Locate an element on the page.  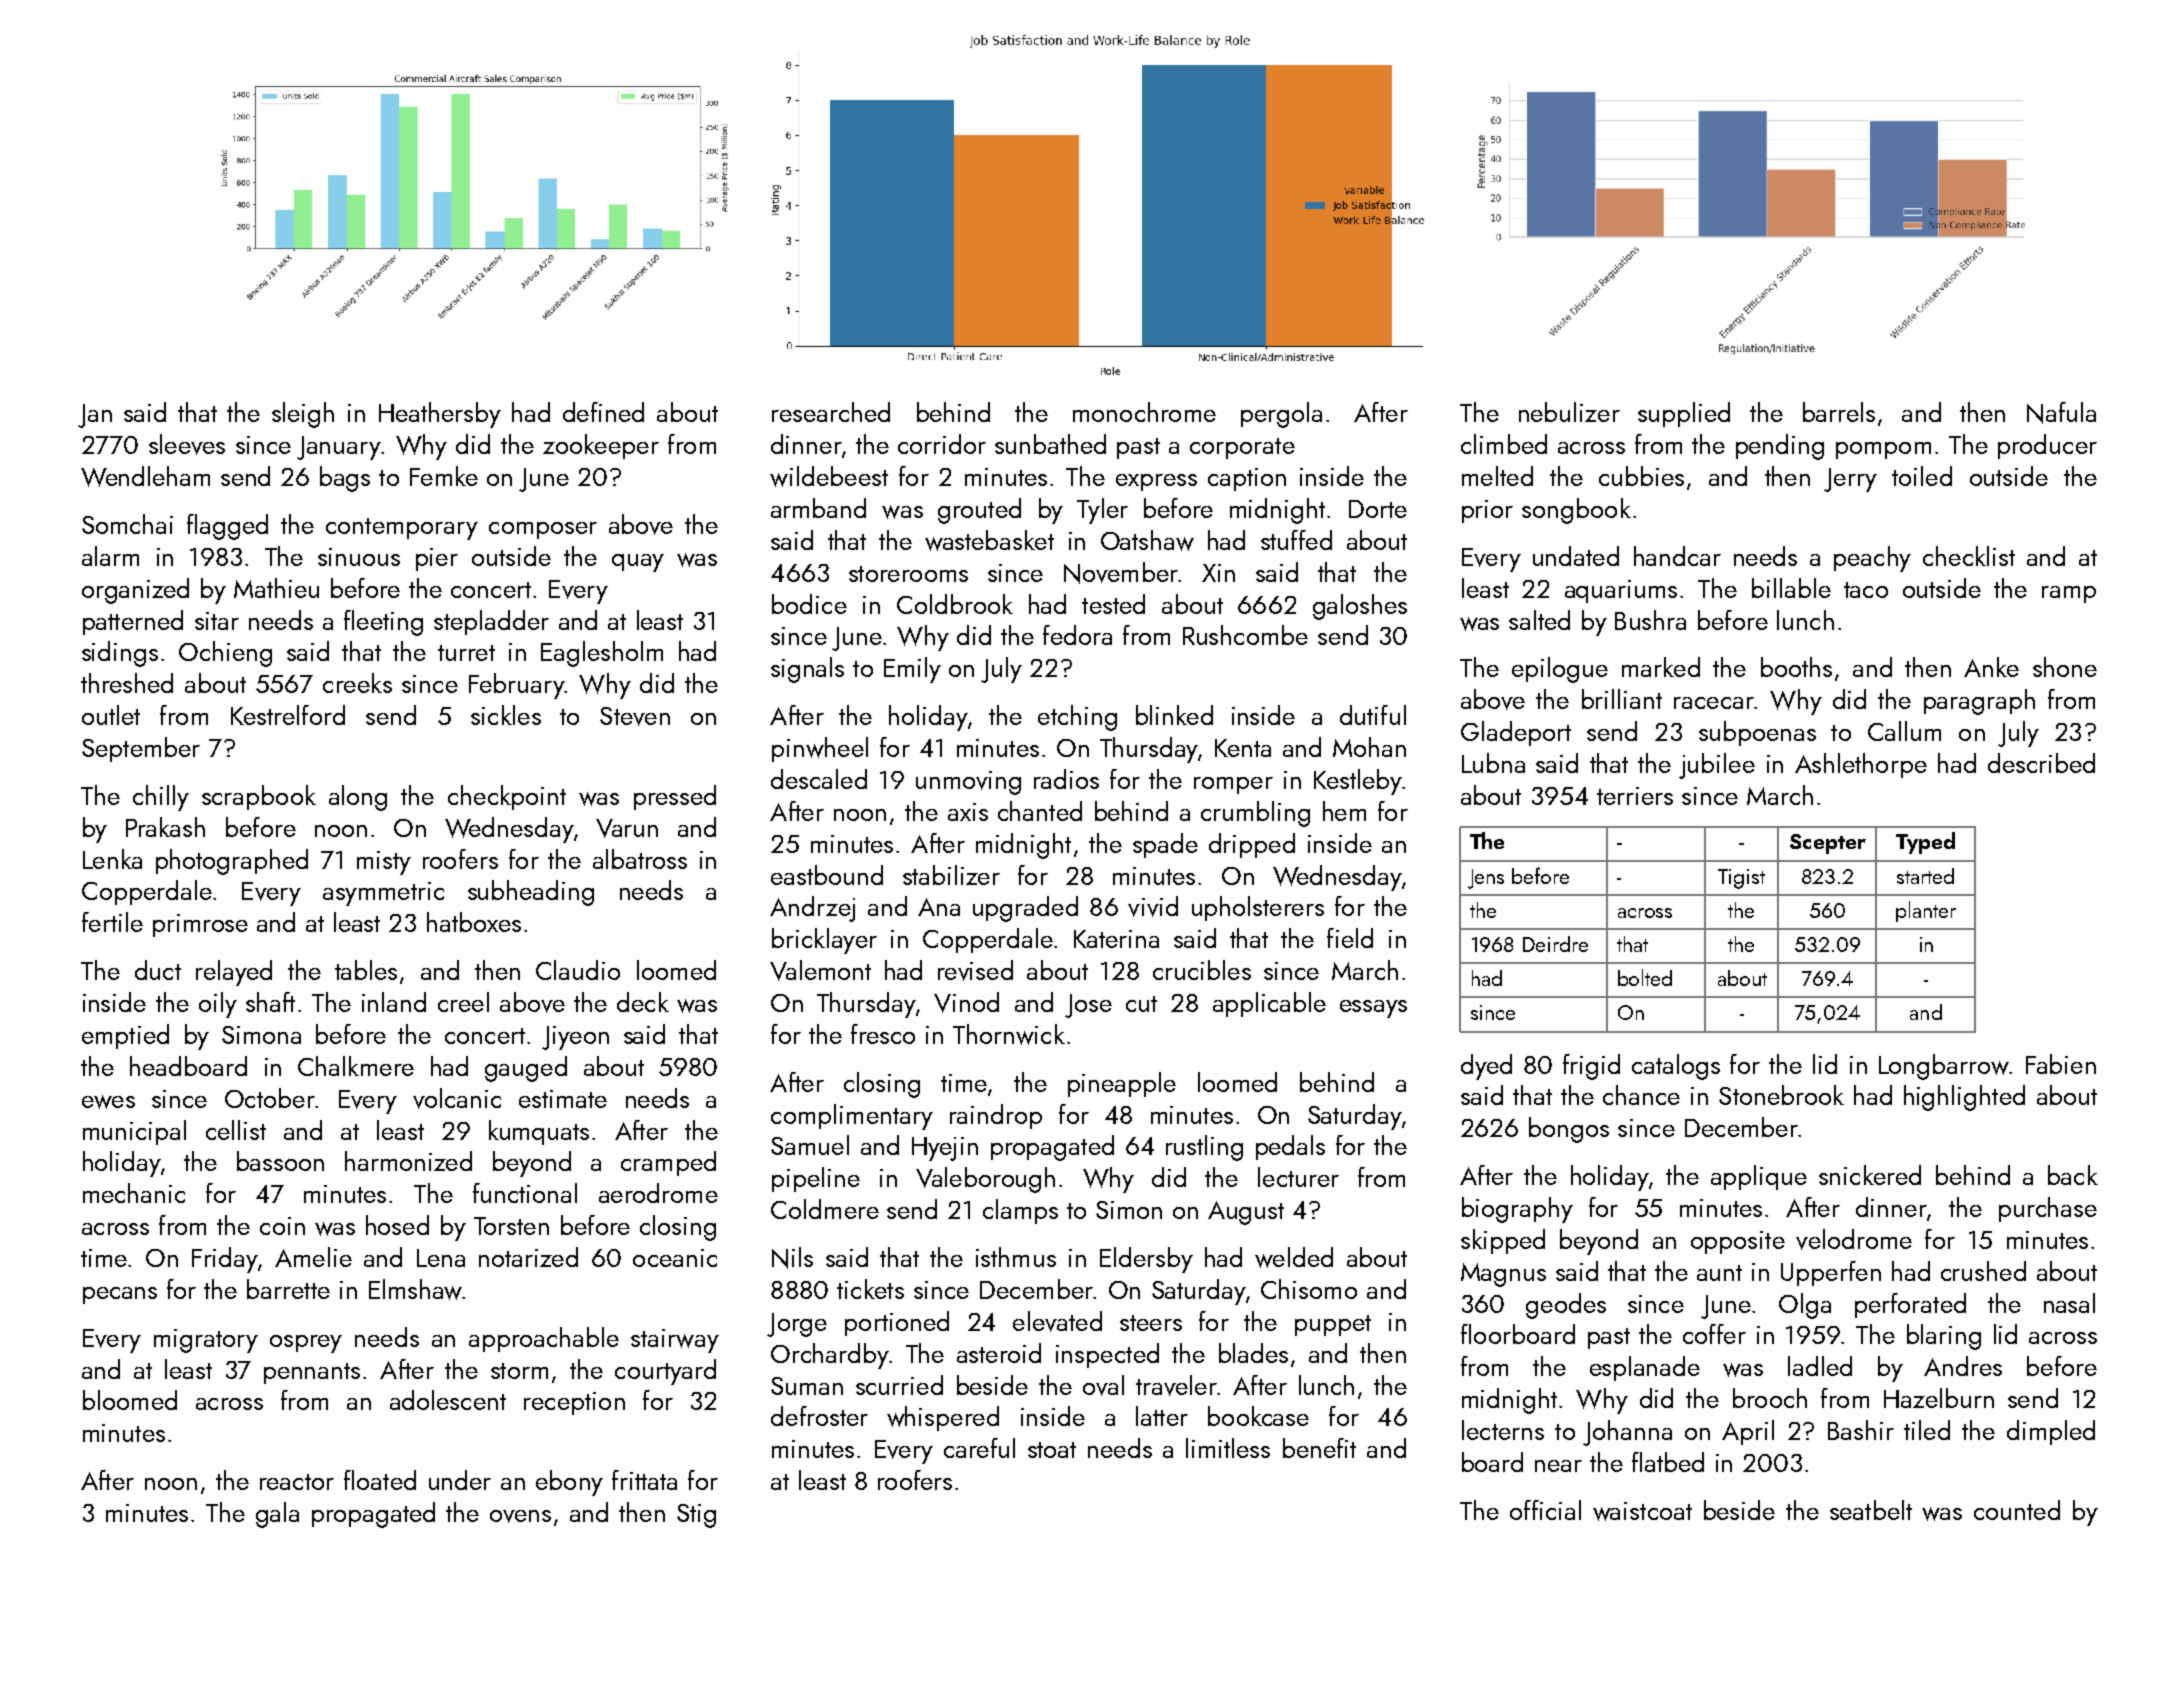
signals is located at coordinates (807, 670).
